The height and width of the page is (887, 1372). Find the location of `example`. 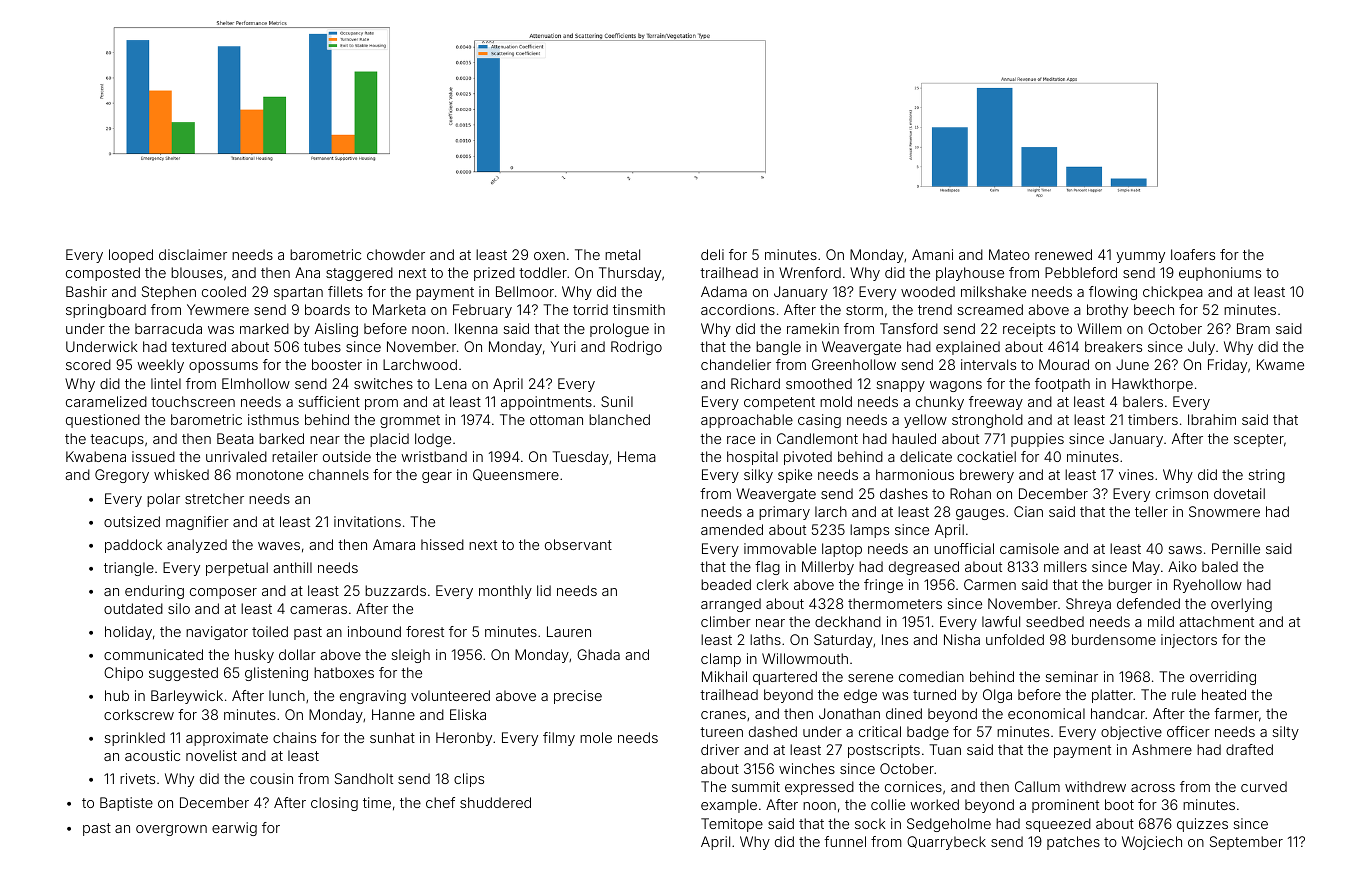

example is located at coordinates (729, 806).
